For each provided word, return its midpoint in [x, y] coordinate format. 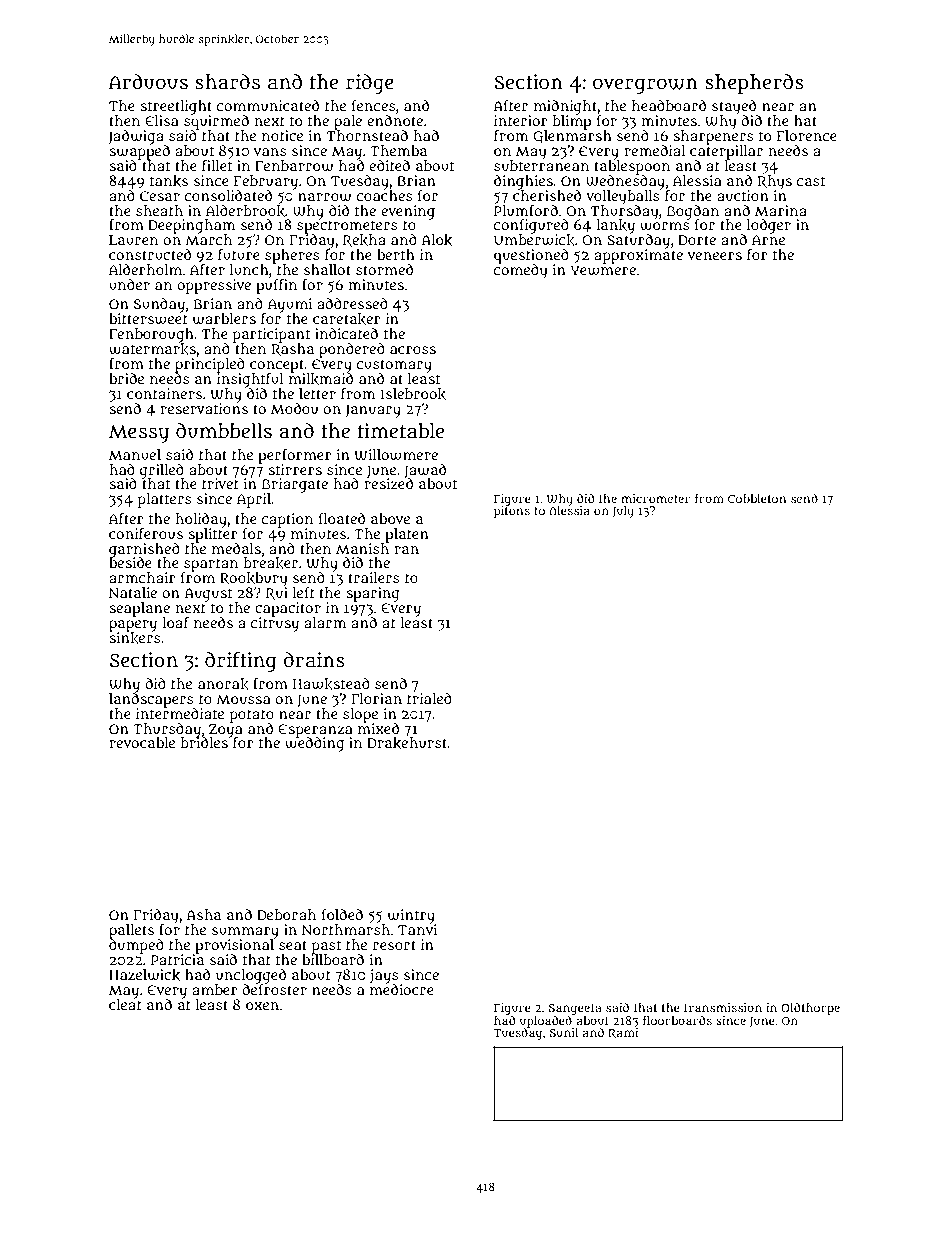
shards [227, 82]
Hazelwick [144, 975]
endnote [395, 120]
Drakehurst [407, 743]
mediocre [402, 989]
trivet [220, 483]
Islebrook [413, 394]
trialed [429, 698]
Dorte [697, 240]
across [413, 350]
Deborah [286, 914]
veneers [714, 256]
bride [126, 378]
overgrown [645, 86]
